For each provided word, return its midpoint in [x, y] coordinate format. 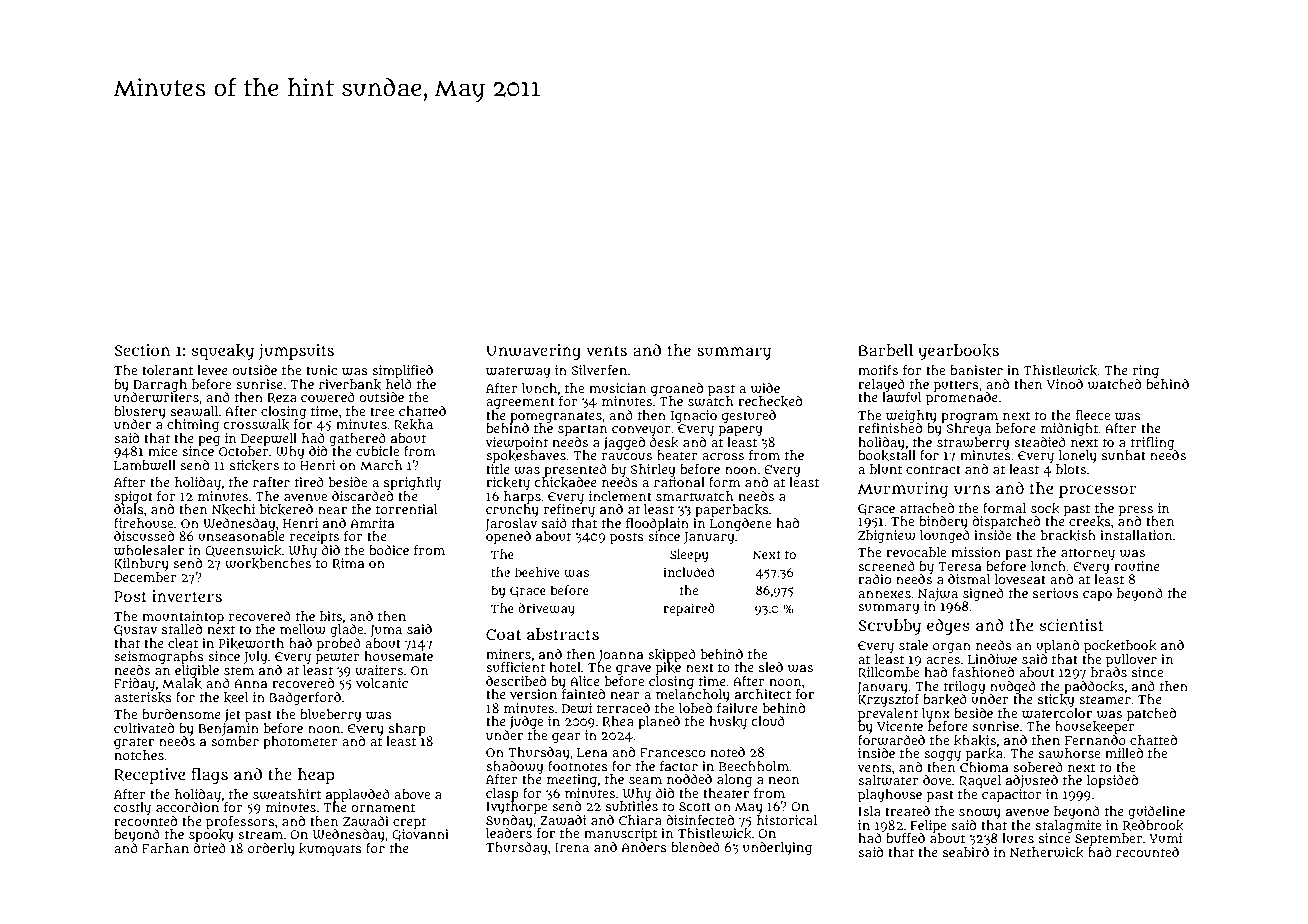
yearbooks [958, 352]
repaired [689, 609]
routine [1137, 566]
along [734, 780]
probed [339, 644]
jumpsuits [296, 352]
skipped [672, 655]
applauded [358, 795]
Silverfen [599, 370]
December [145, 577]
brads [1109, 672]
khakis [975, 740]
